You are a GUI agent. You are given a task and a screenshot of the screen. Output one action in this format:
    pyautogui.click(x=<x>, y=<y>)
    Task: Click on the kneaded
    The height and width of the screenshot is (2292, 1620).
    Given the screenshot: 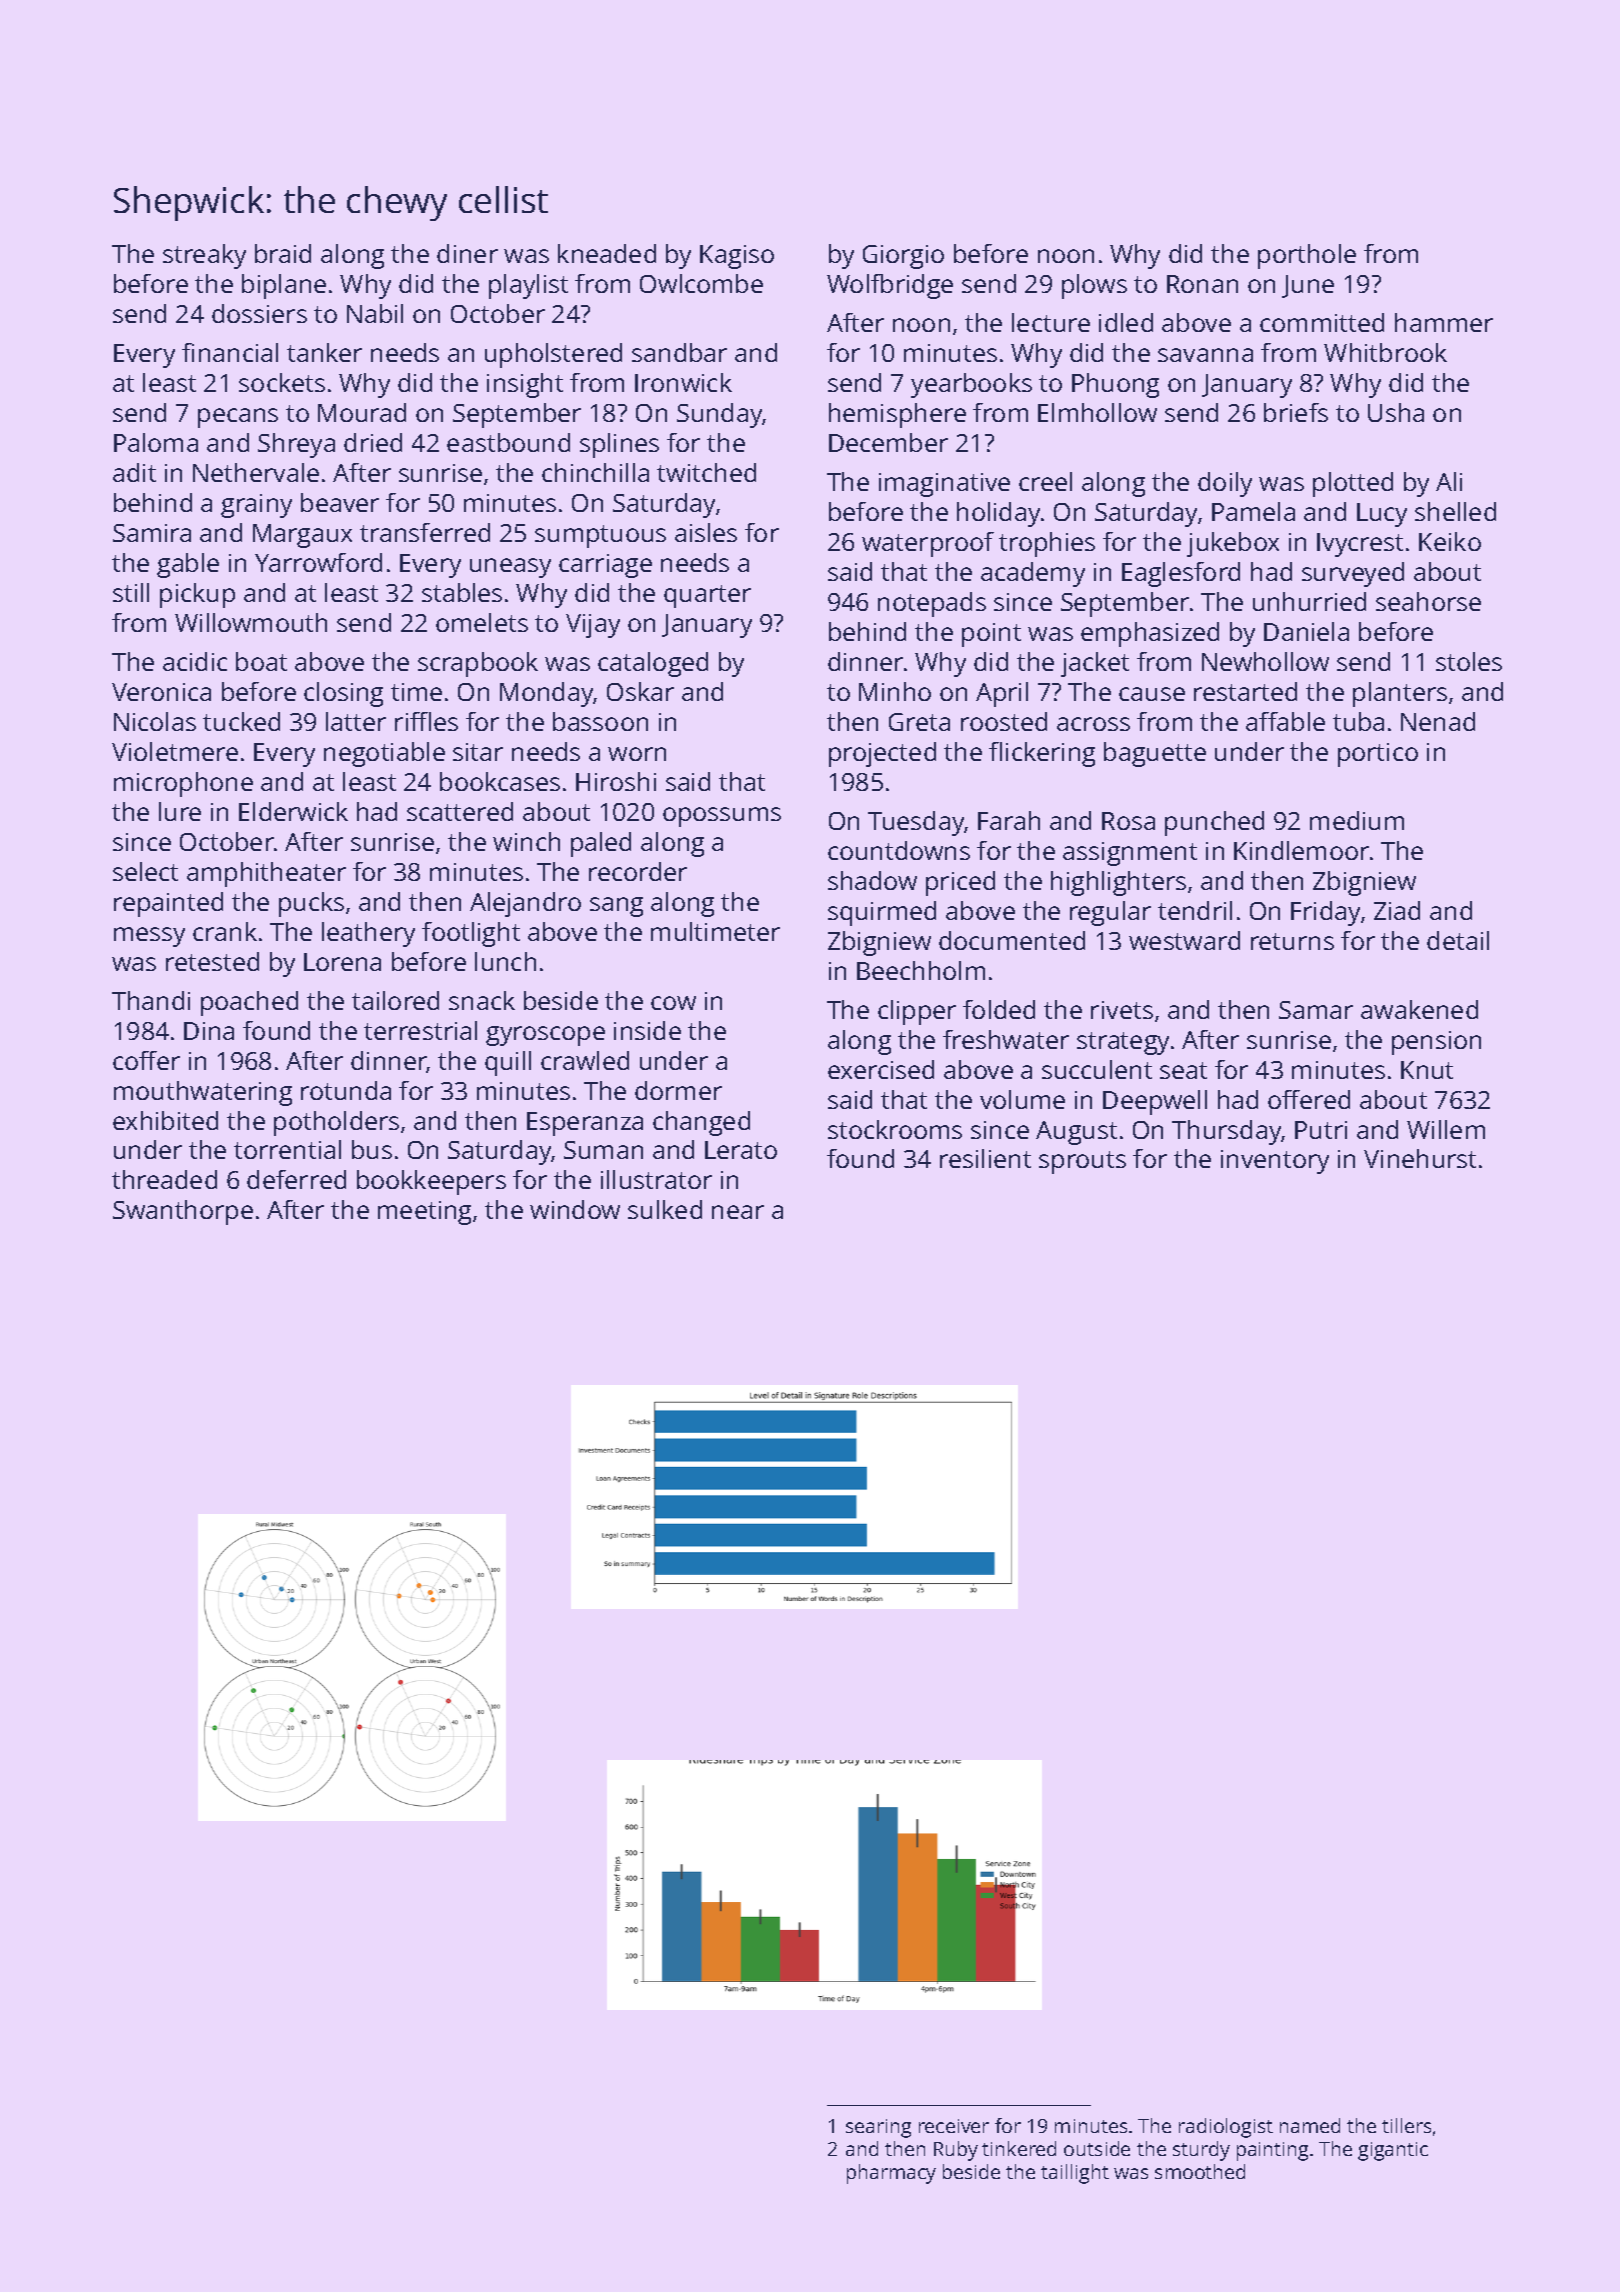 What is the action you would take?
    pyautogui.click(x=607, y=253)
